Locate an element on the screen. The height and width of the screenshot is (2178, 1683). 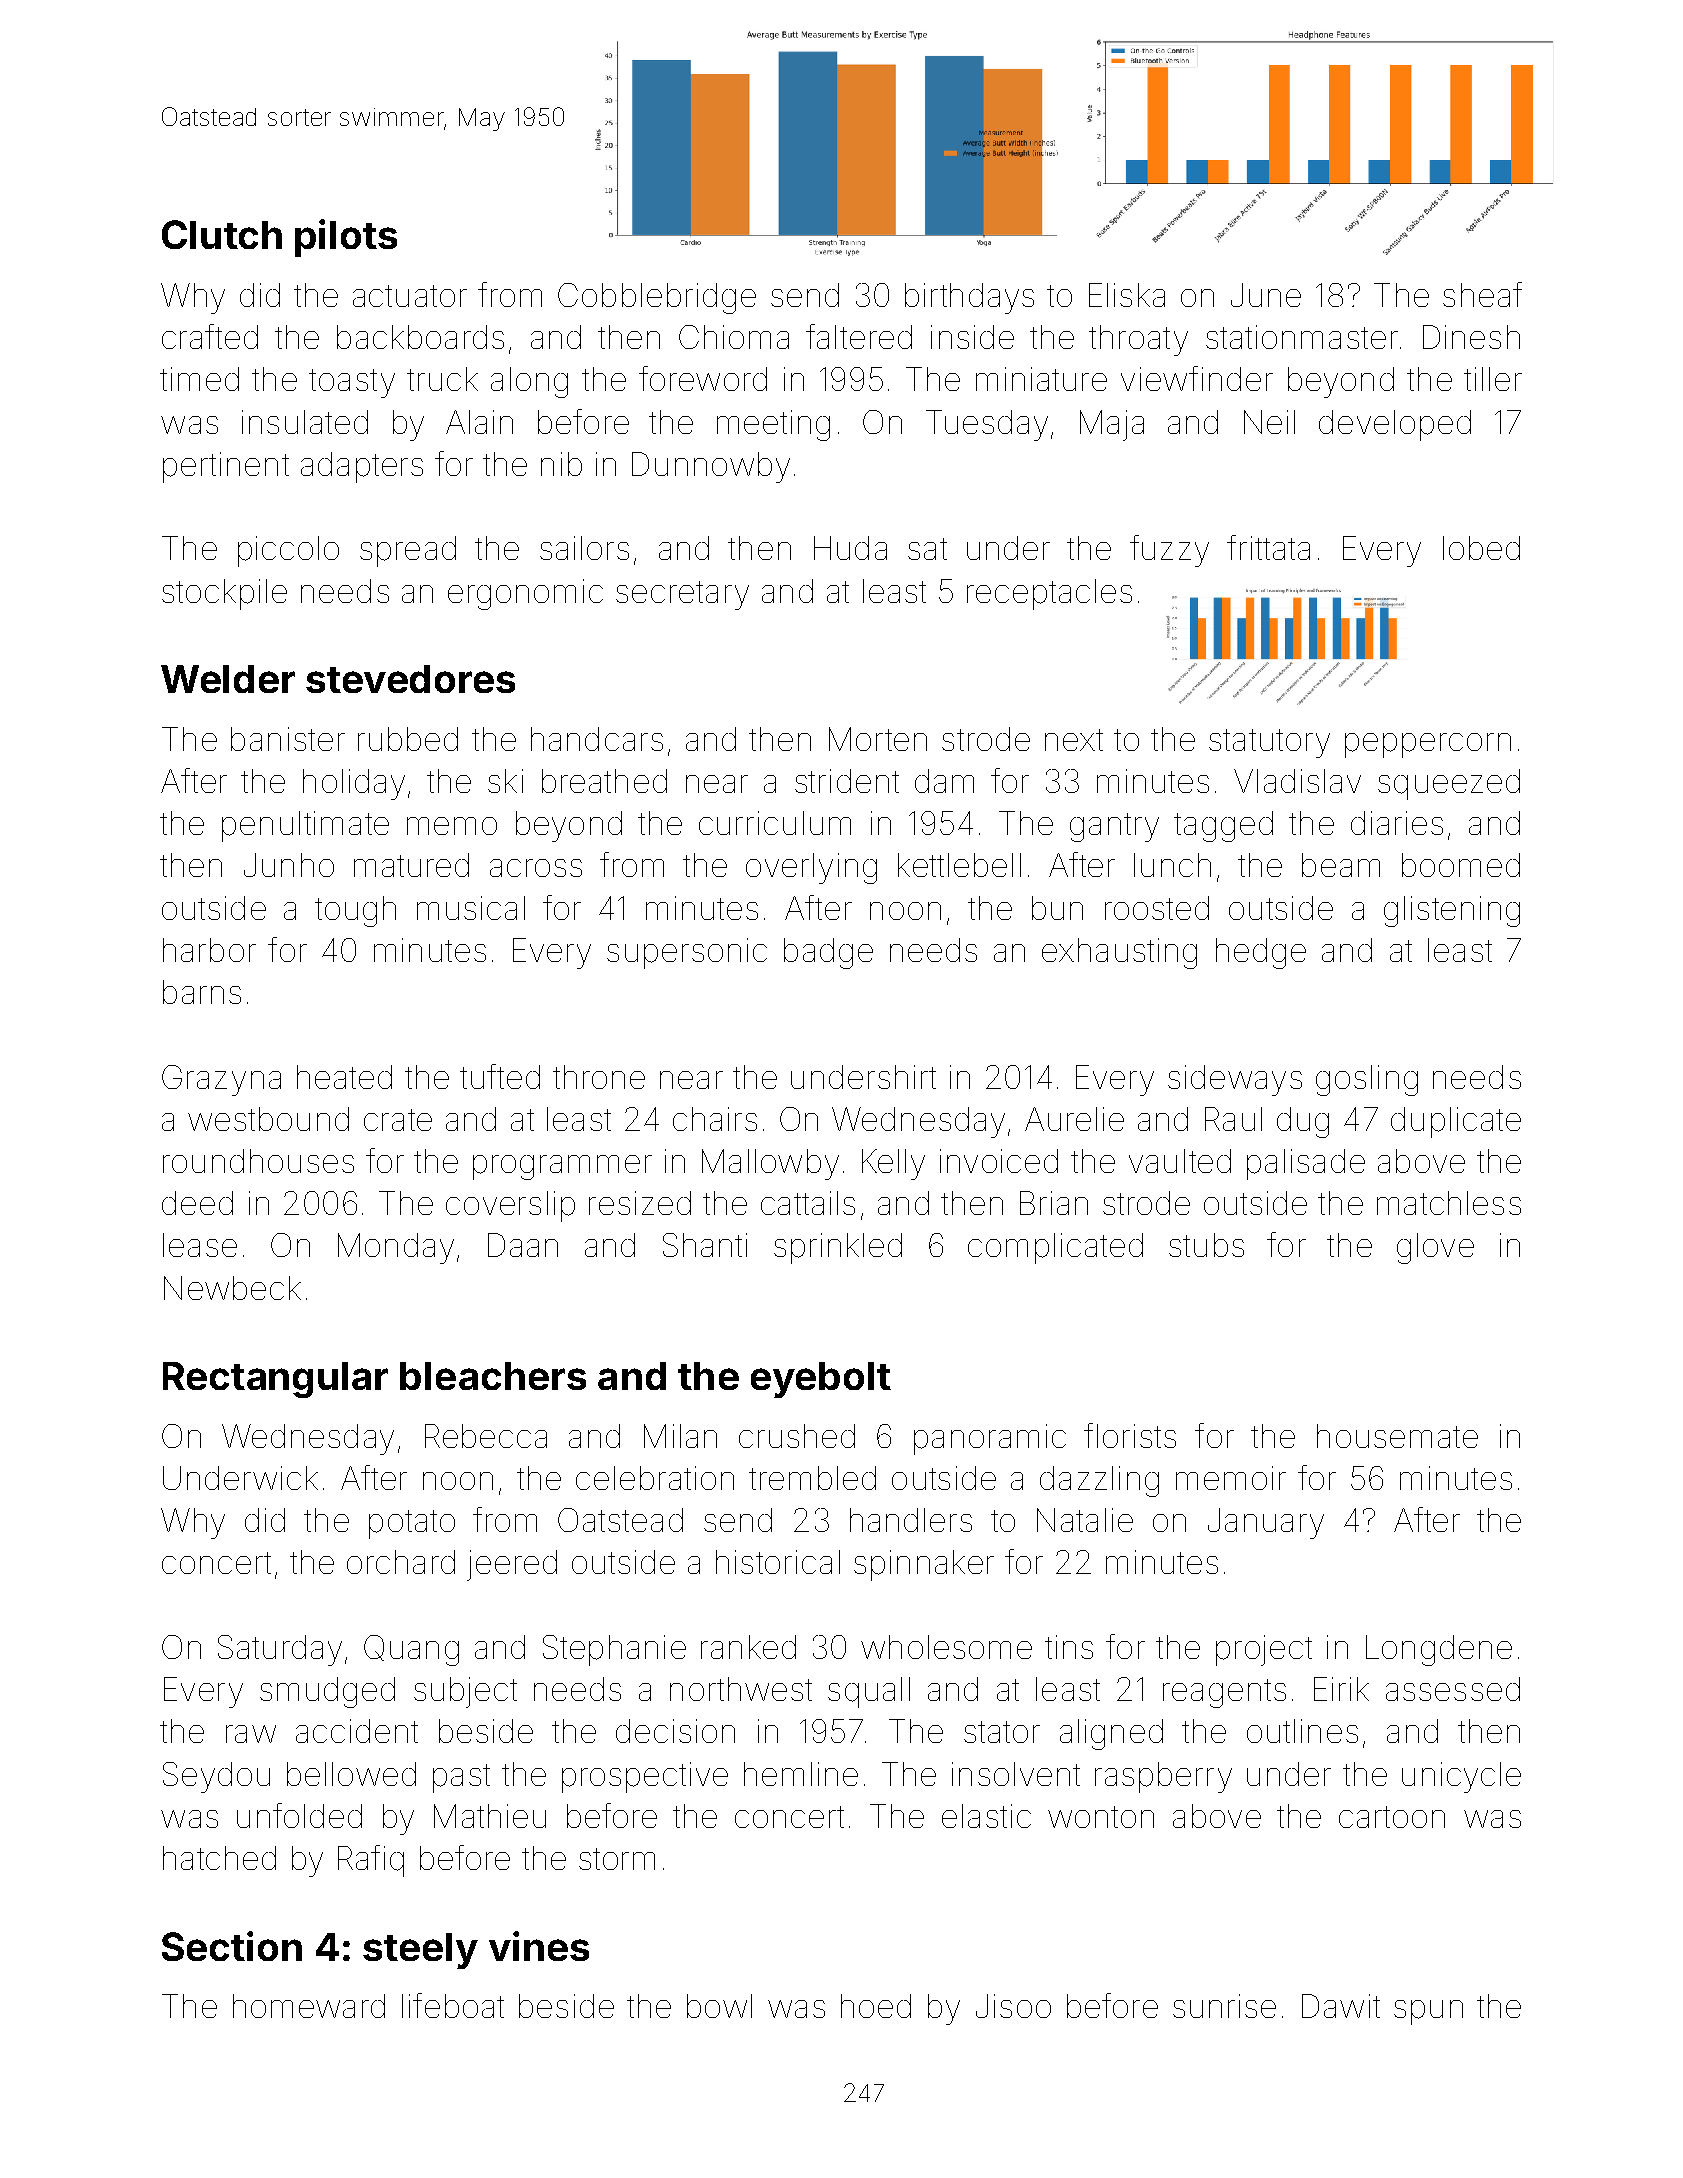
Rectangular is located at coordinates (275, 1380).
